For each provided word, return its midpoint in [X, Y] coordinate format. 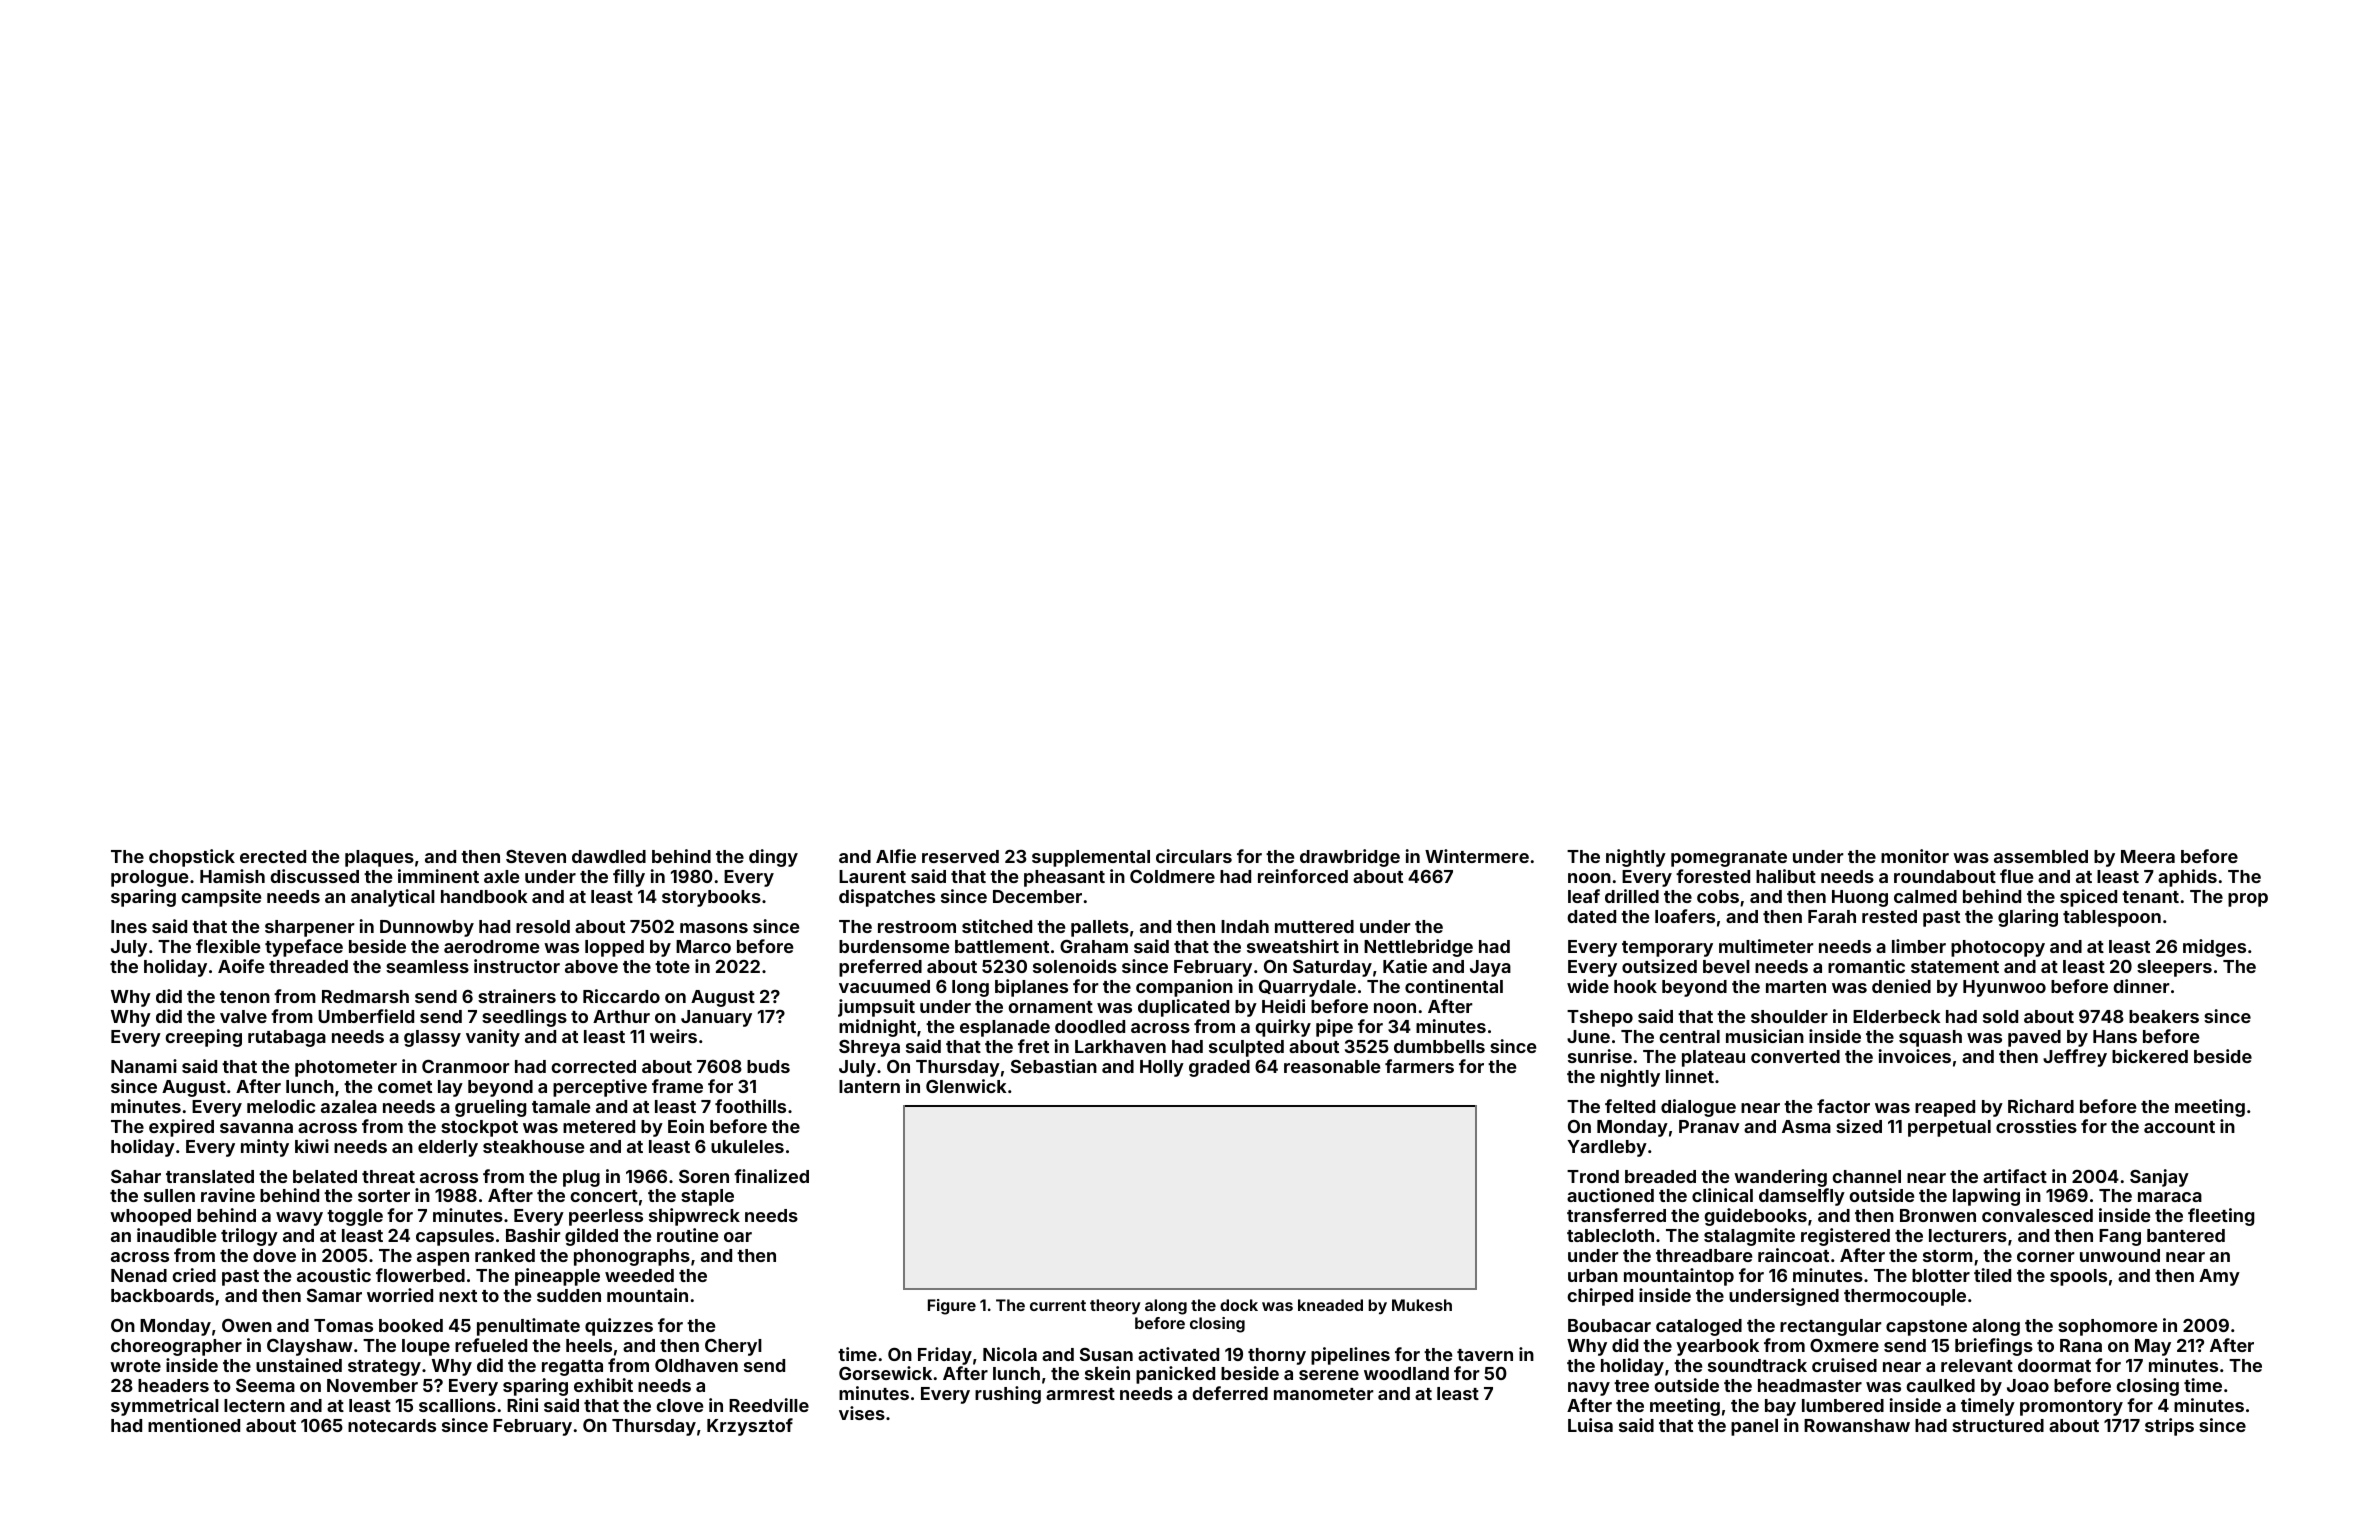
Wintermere [1477, 856]
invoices [1915, 1056]
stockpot [479, 1128]
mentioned [194, 1425]
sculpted [1246, 1048]
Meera [2148, 856]
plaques [379, 858]
